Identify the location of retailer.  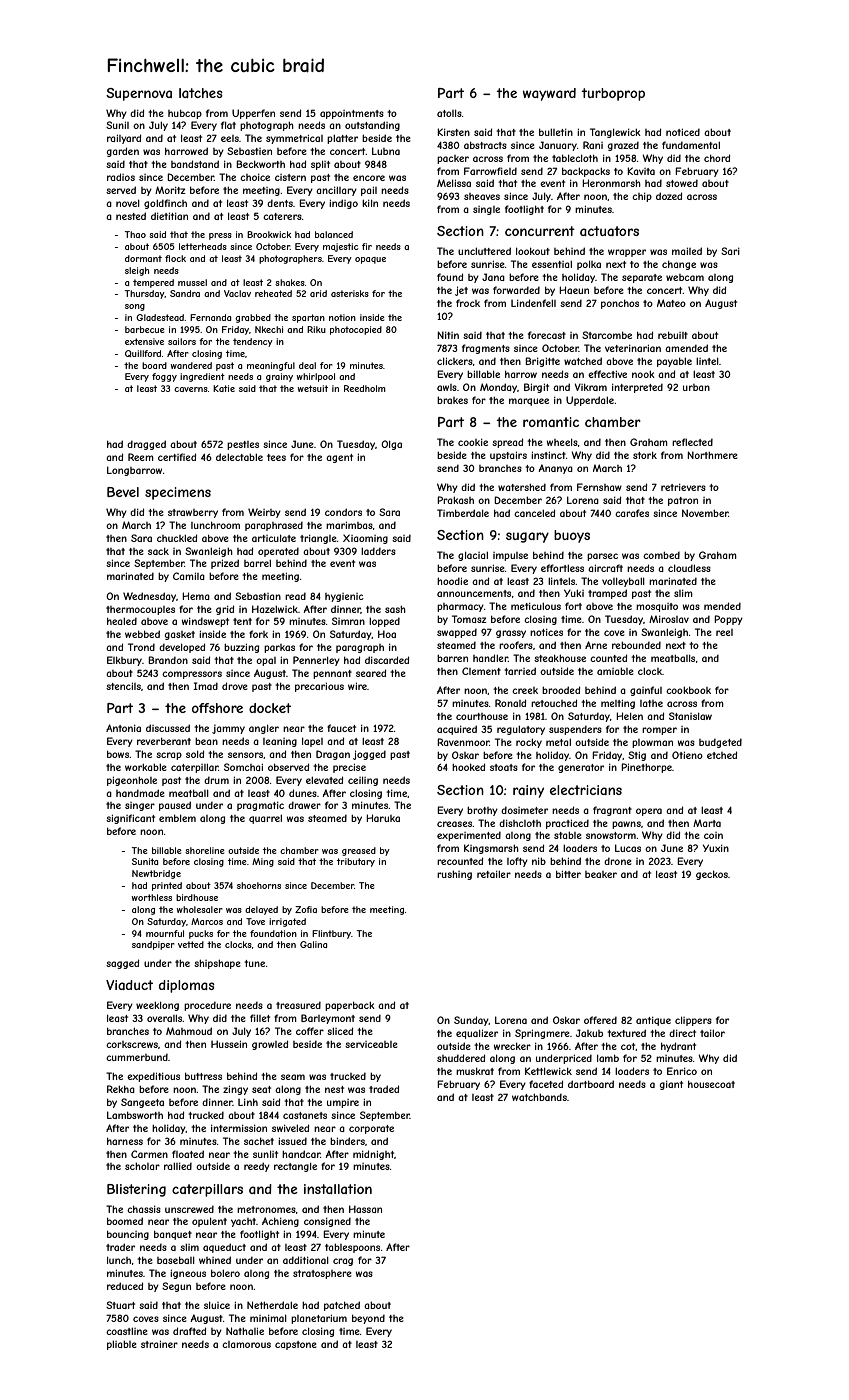
(494, 874).
